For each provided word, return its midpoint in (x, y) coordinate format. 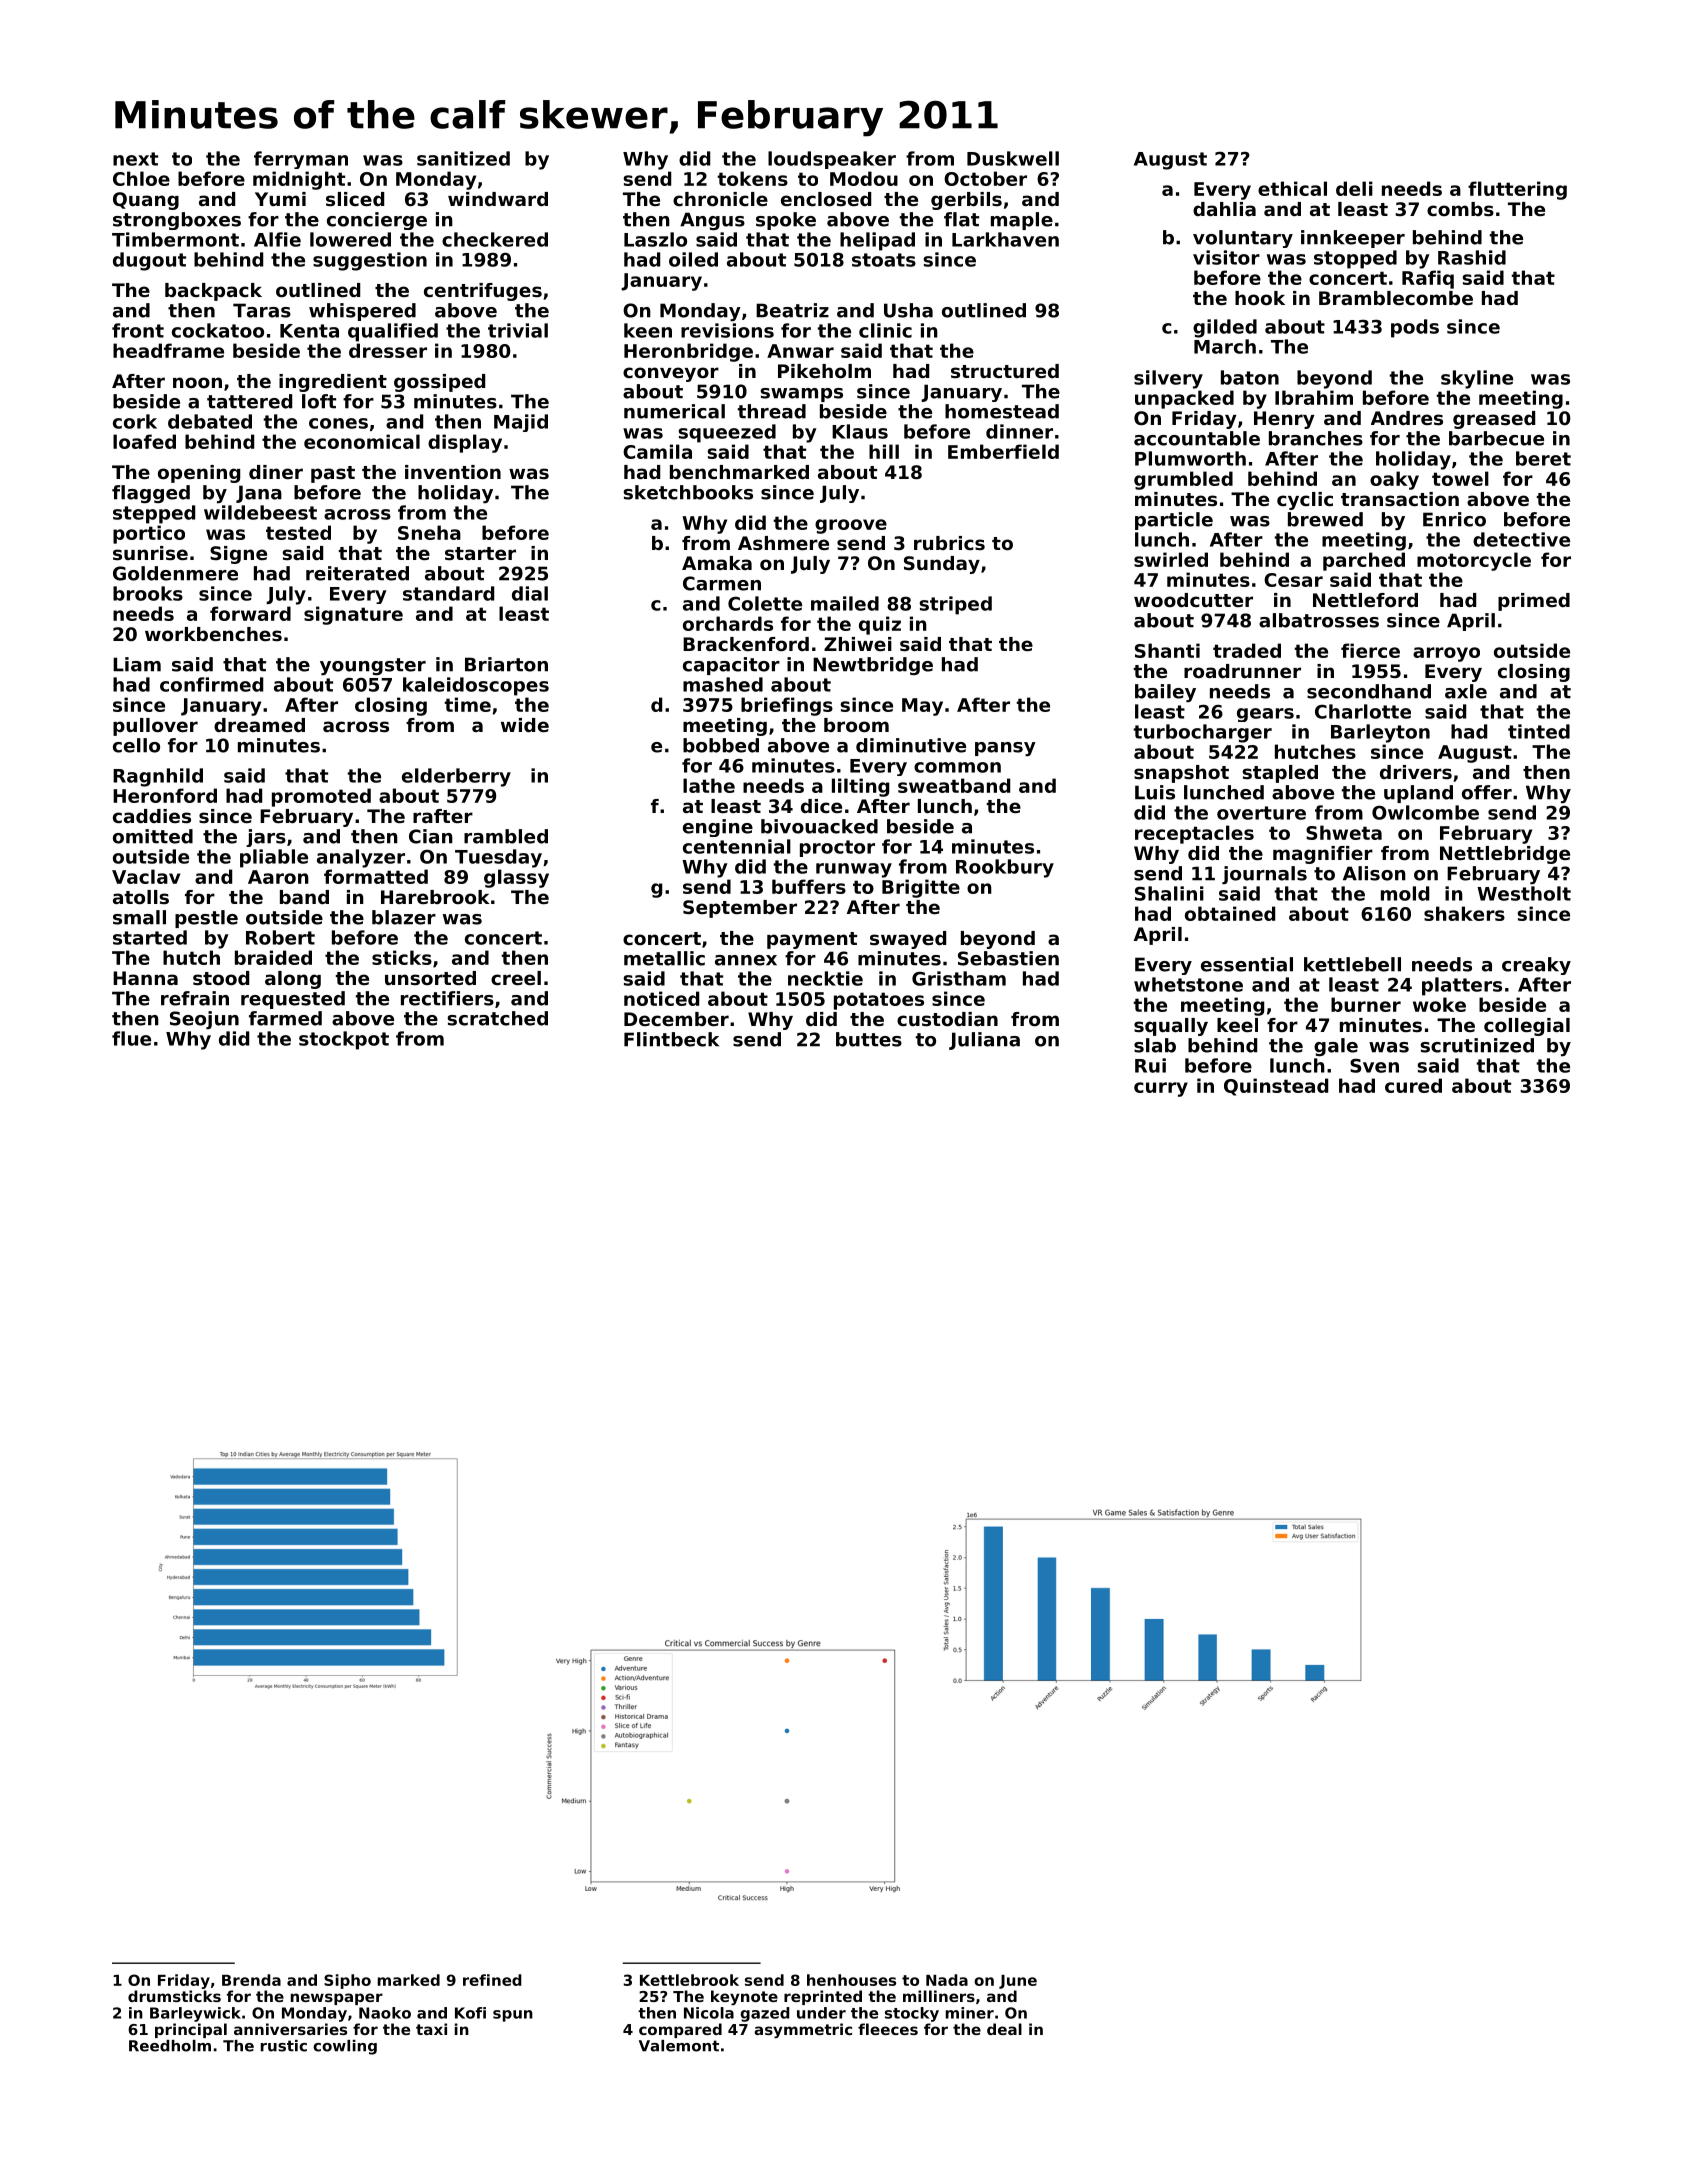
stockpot (344, 1040)
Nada (947, 1980)
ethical (1292, 188)
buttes (869, 1039)
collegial (1527, 1027)
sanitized (463, 158)
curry (1161, 1089)
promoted (321, 797)
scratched (498, 1018)
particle (1174, 521)
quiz (880, 625)
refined (492, 1980)
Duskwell (1013, 158)
